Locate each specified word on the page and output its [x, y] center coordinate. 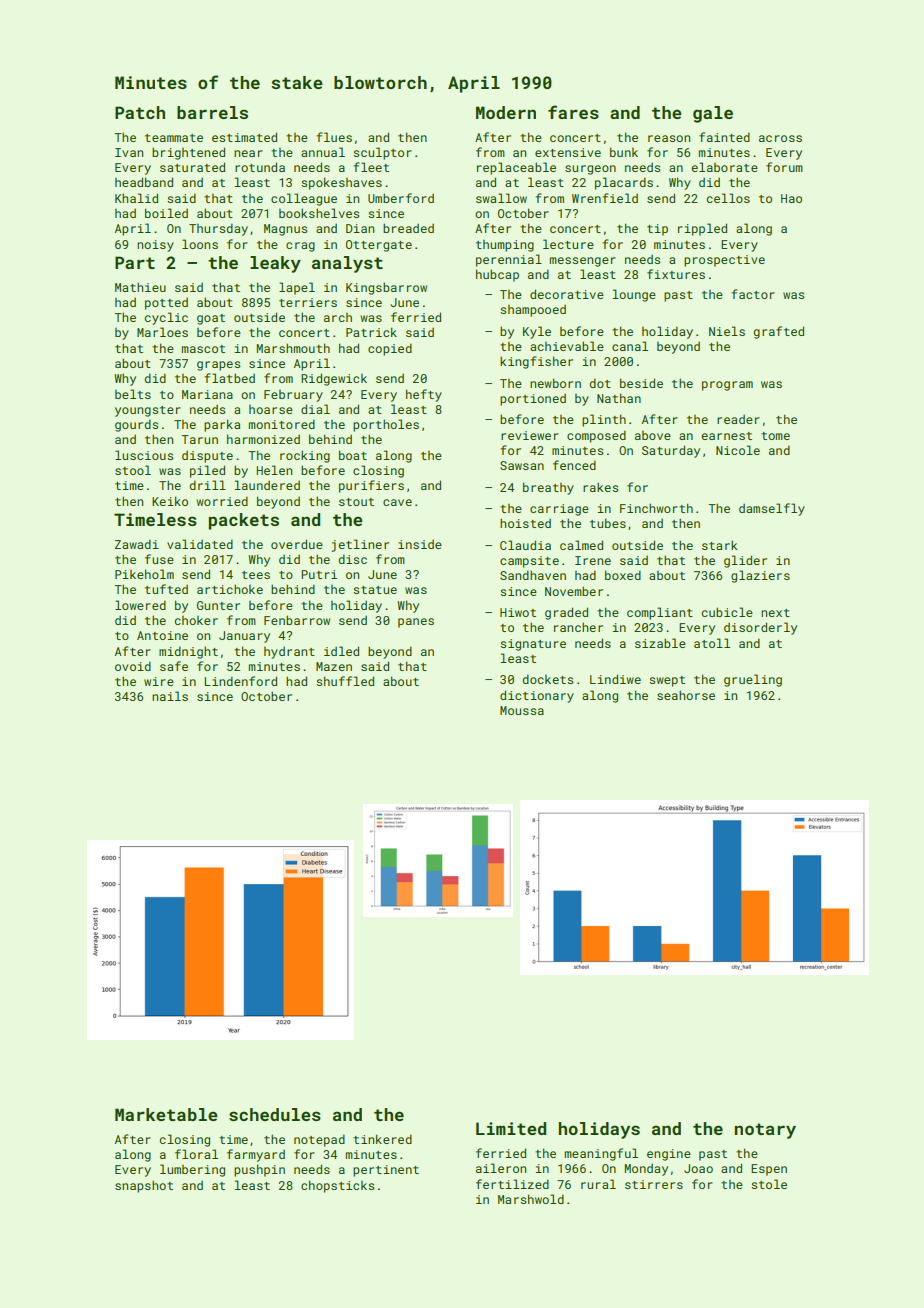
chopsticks [337, 1186]
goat [211, 319]
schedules [275, 1114]
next [775, 613]
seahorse [686, 695]
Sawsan [522, 465]
